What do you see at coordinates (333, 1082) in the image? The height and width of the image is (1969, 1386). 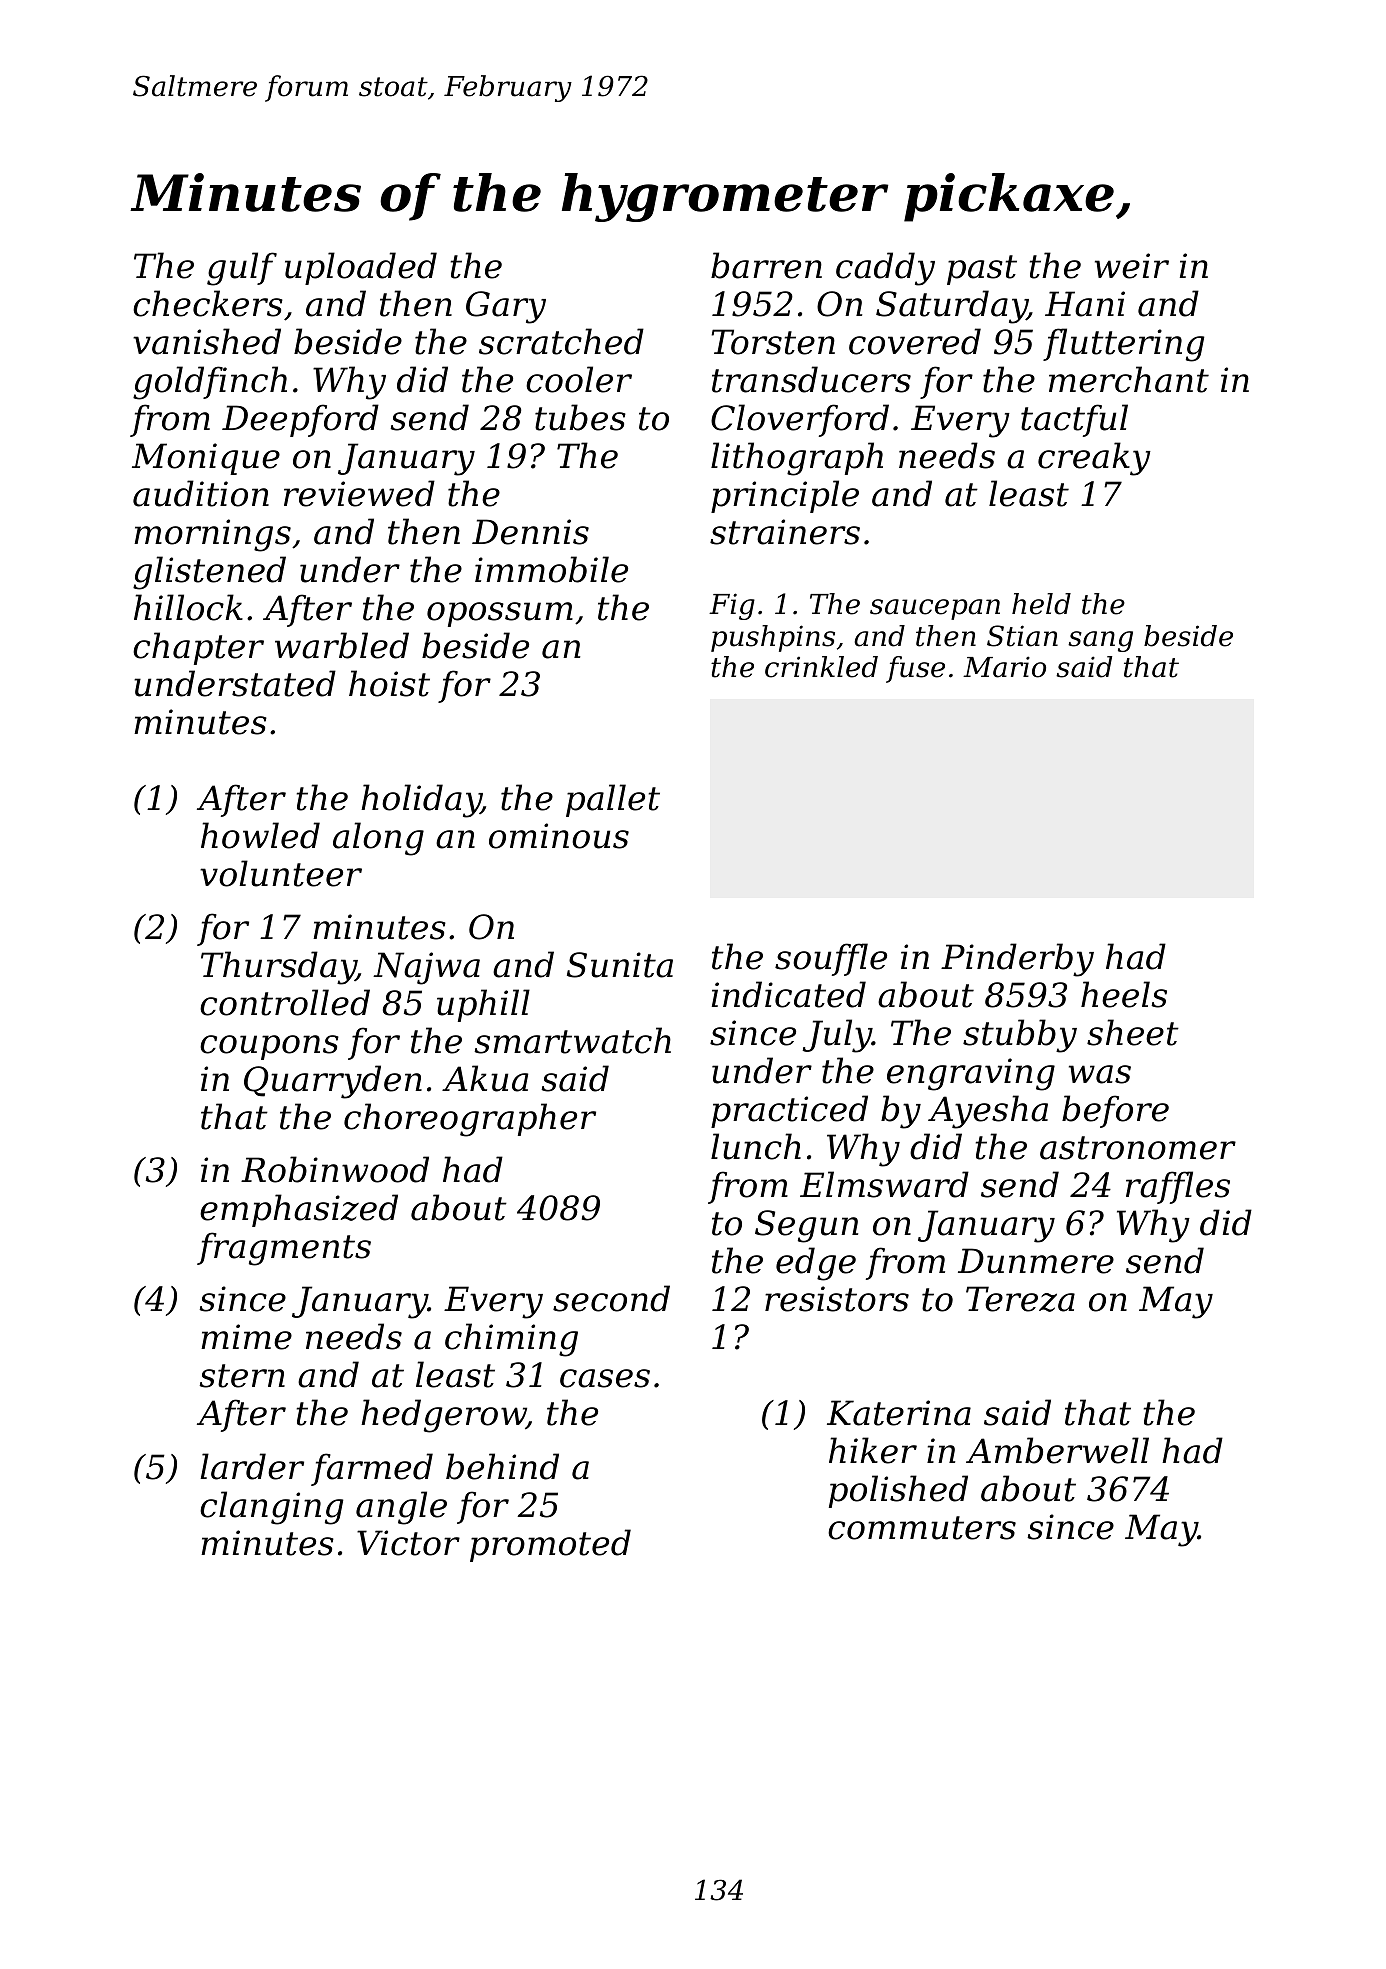 I see `Quarryden` at bounding box center [333, 1082].
